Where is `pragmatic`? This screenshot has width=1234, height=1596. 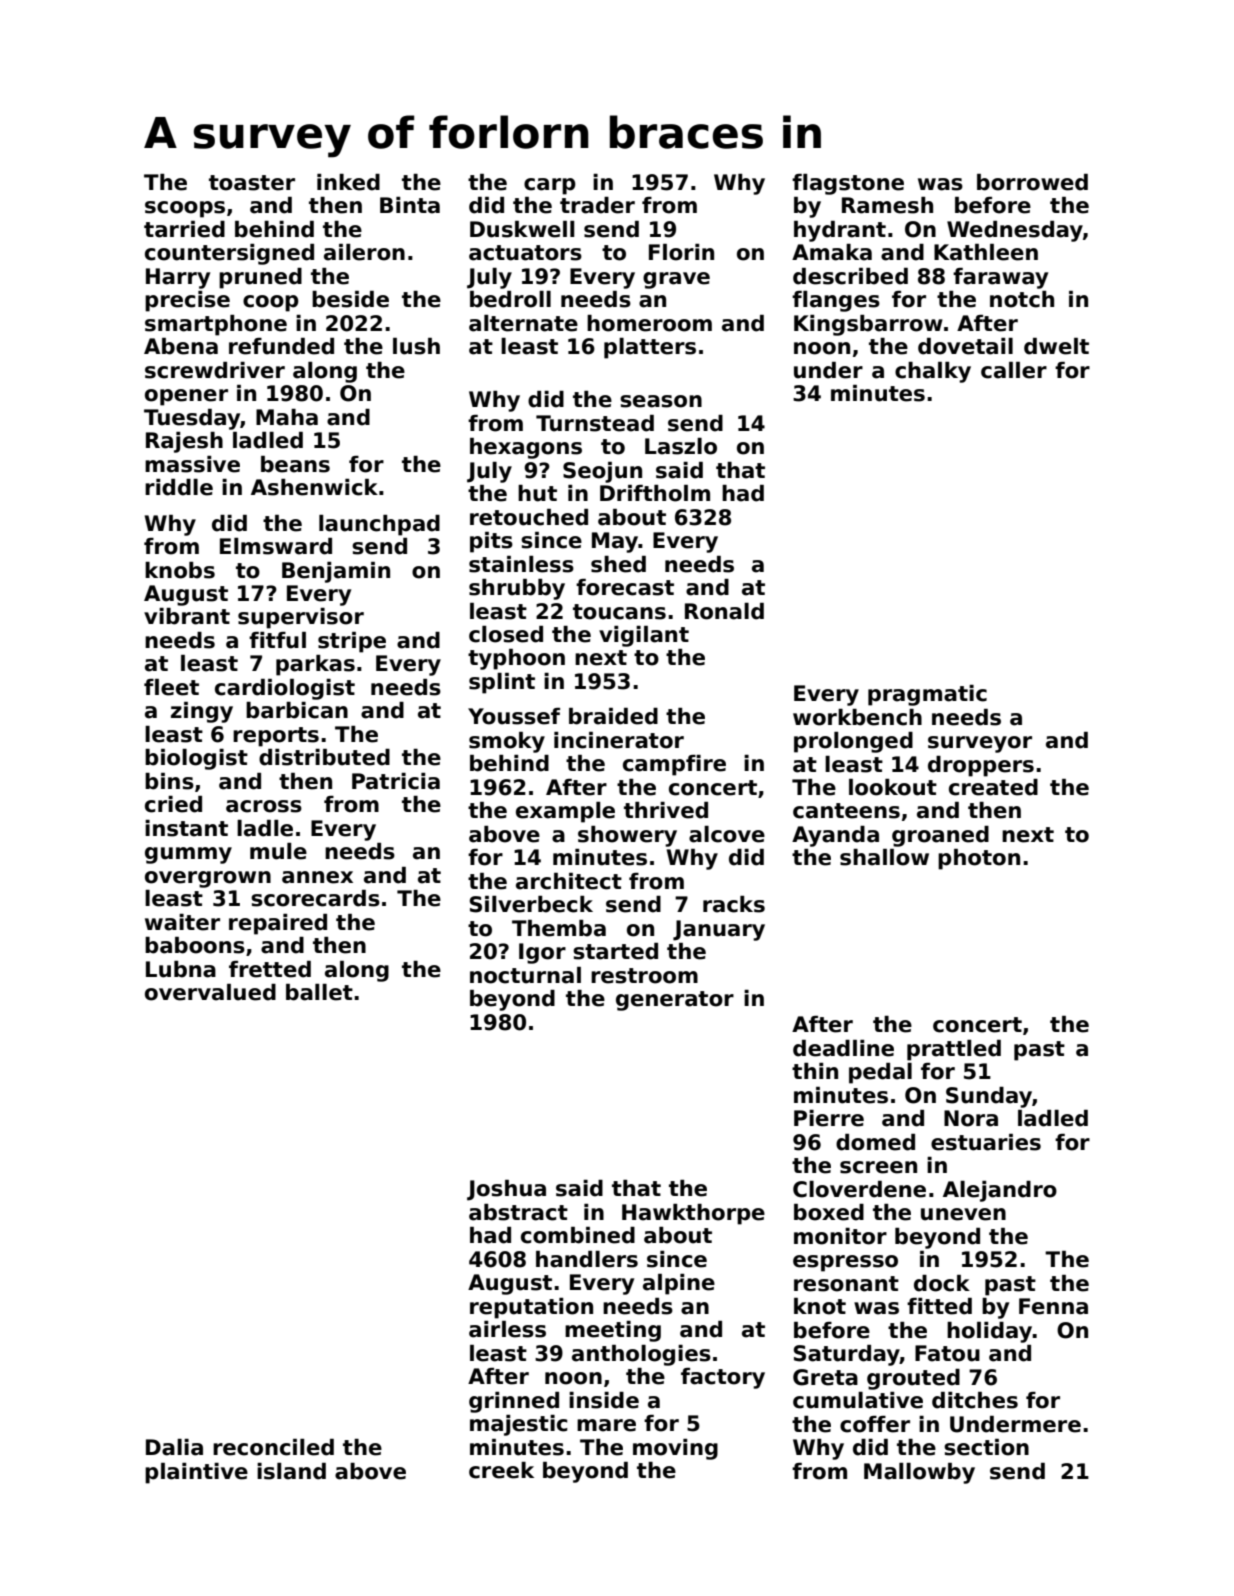
pragmatic is located at coordinates (927, 695).
